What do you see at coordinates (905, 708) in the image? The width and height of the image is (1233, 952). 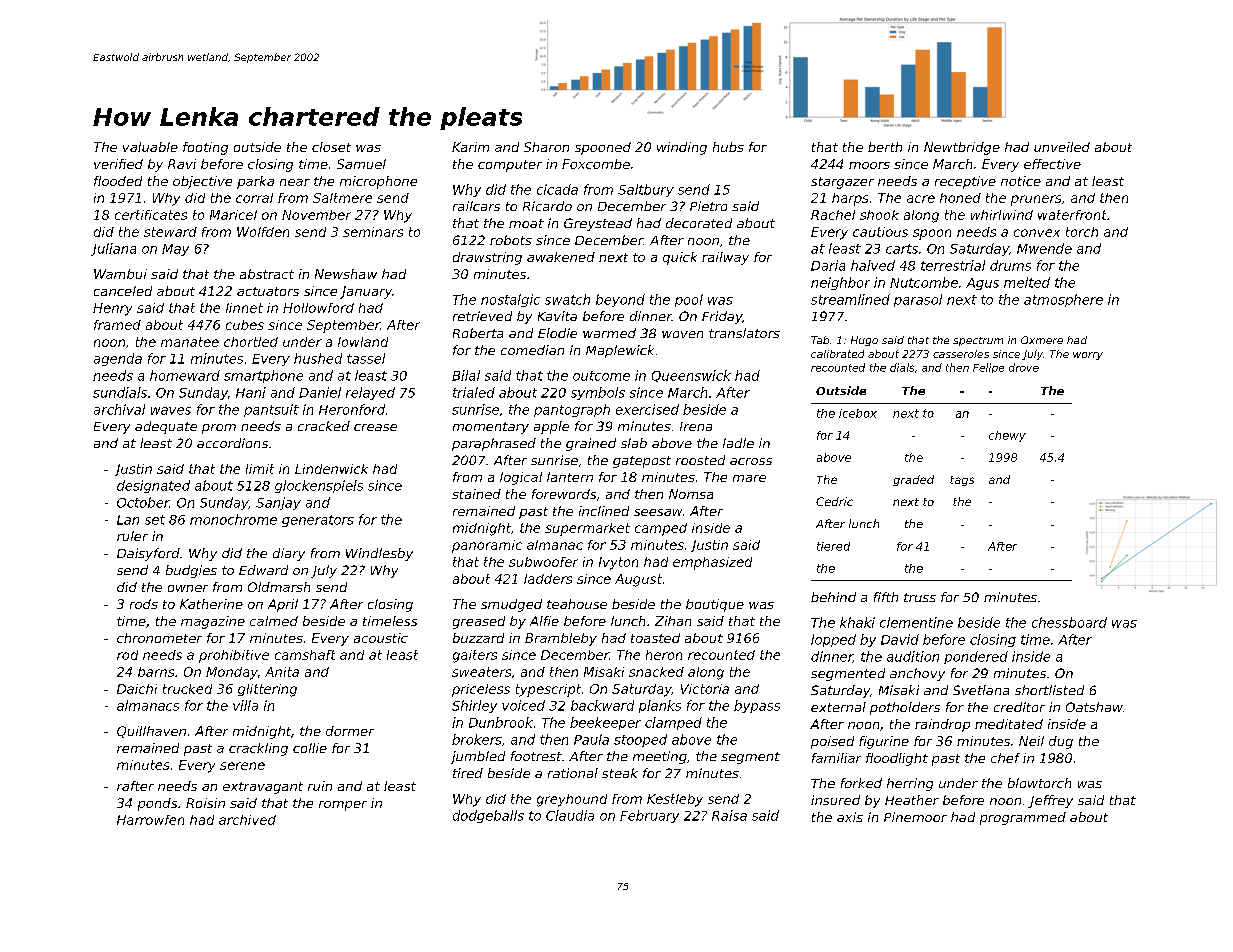 I see `potholders` at bounding box center [905, 708].
